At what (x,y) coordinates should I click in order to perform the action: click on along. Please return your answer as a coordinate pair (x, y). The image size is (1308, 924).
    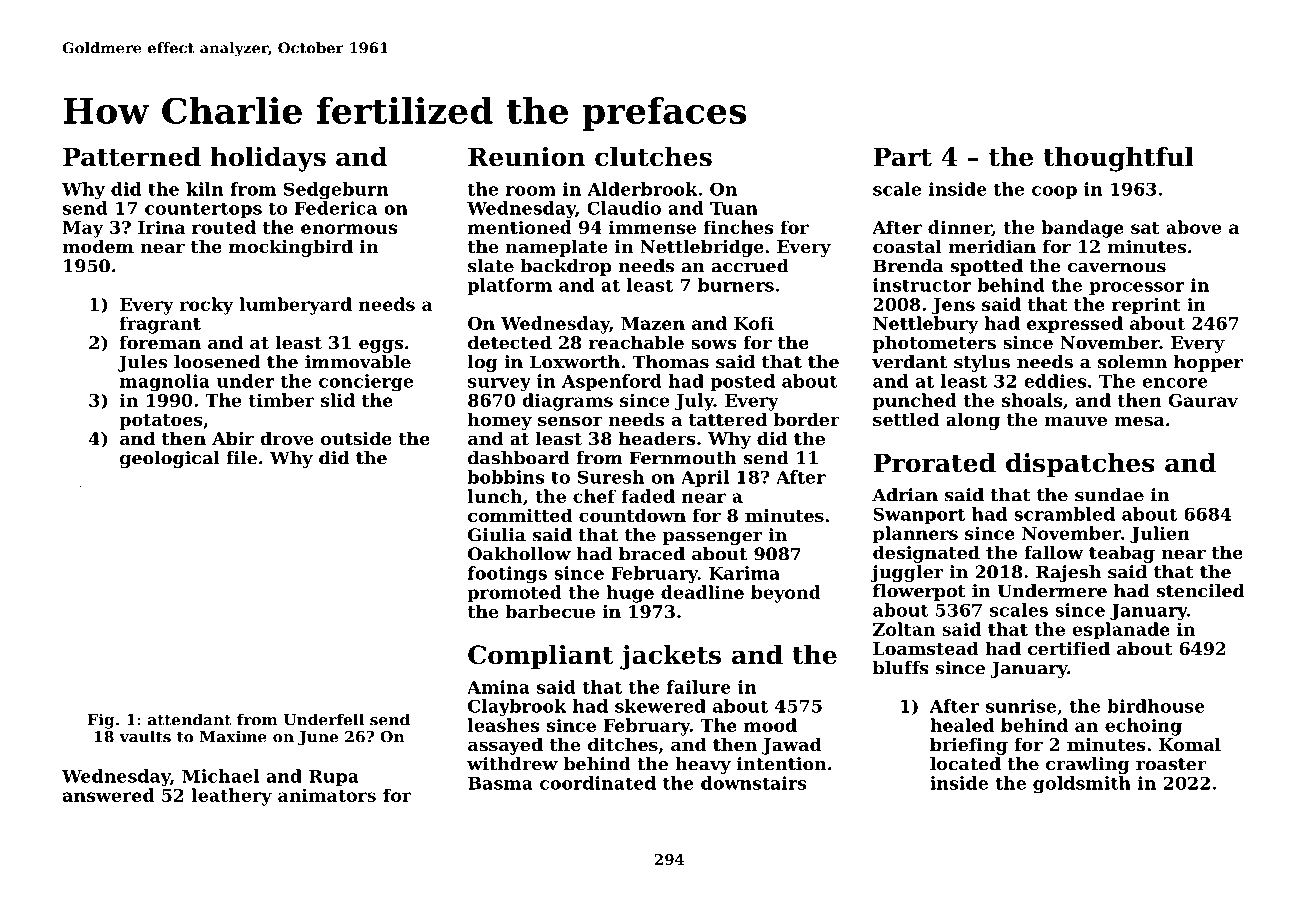
    Looking at the image, I should click on (973, 421).
